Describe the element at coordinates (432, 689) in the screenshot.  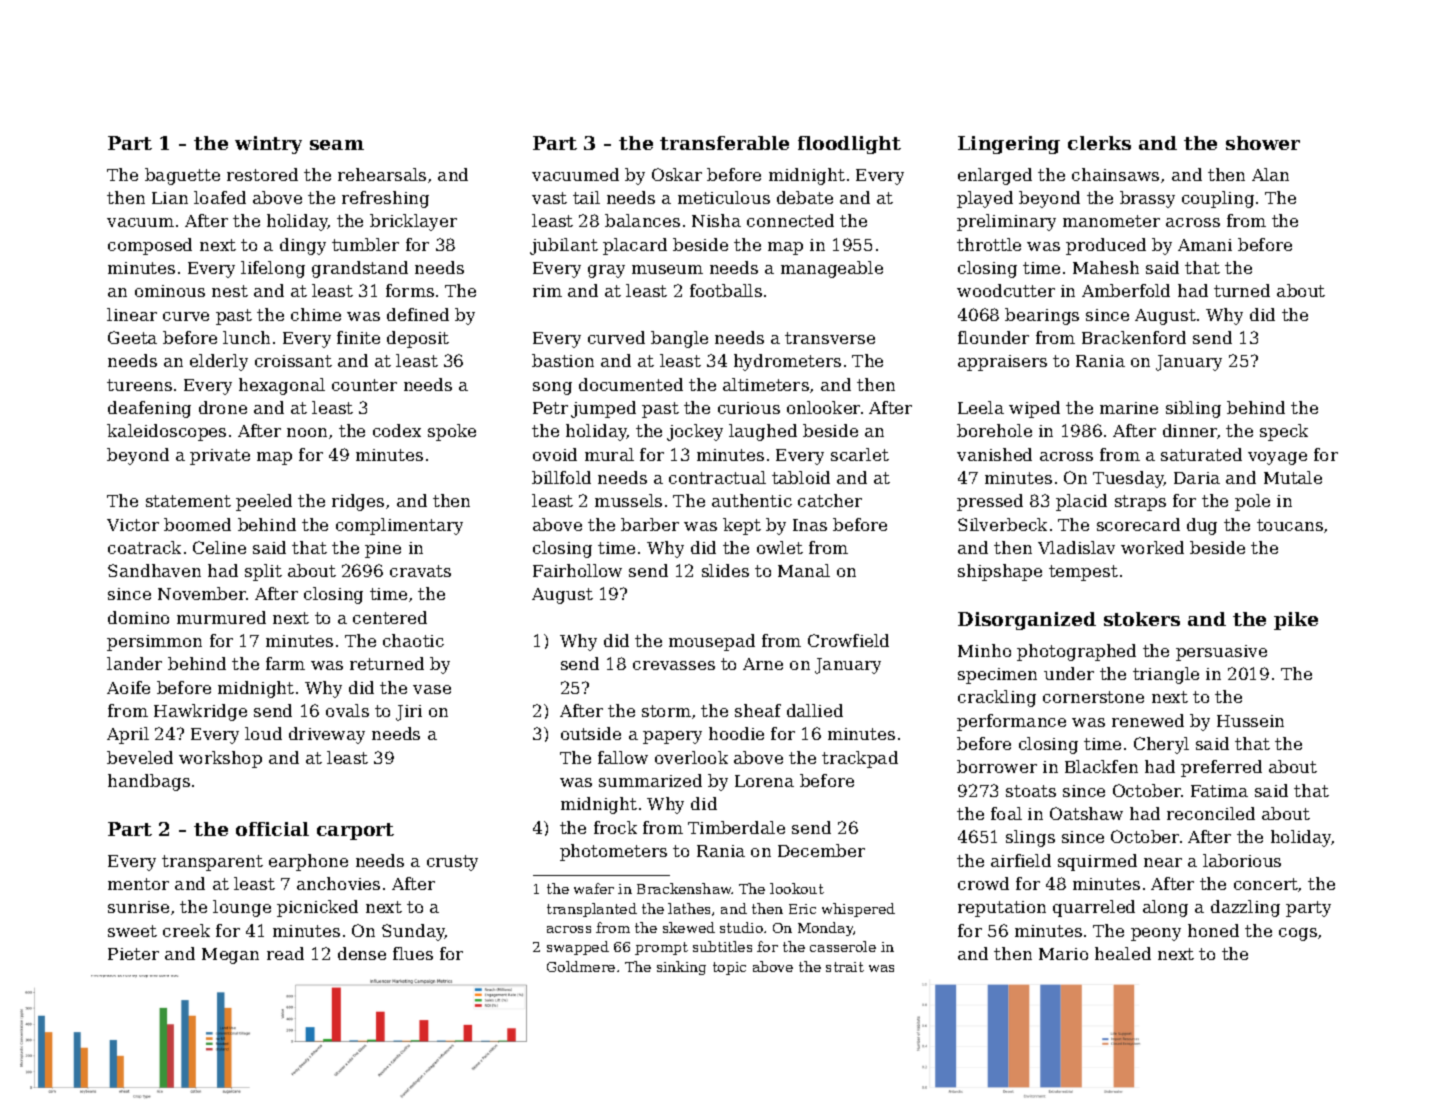
I see `vase` at that location.
